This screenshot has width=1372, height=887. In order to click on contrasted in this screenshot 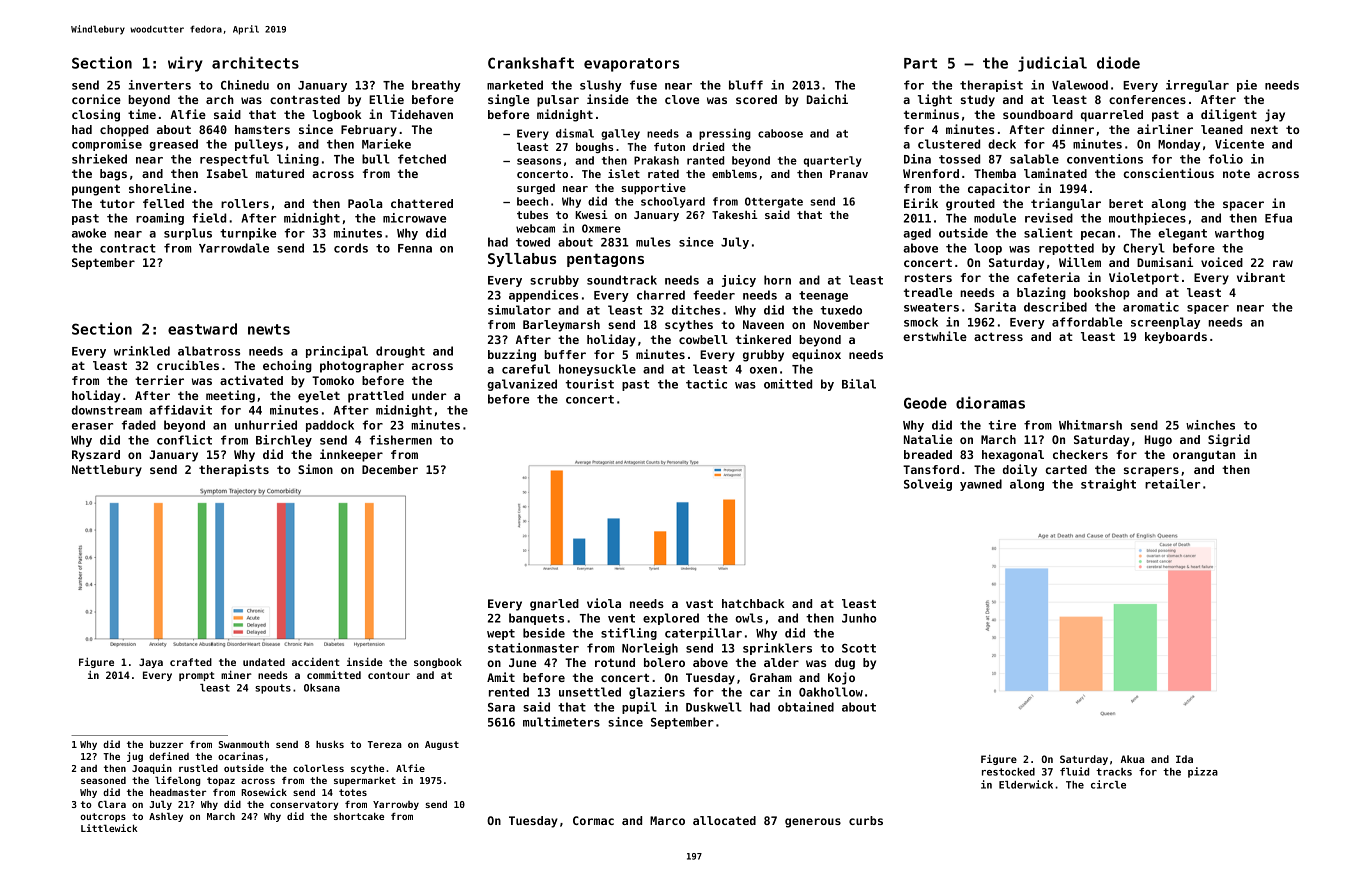, I will do `click(305, 99)`.
